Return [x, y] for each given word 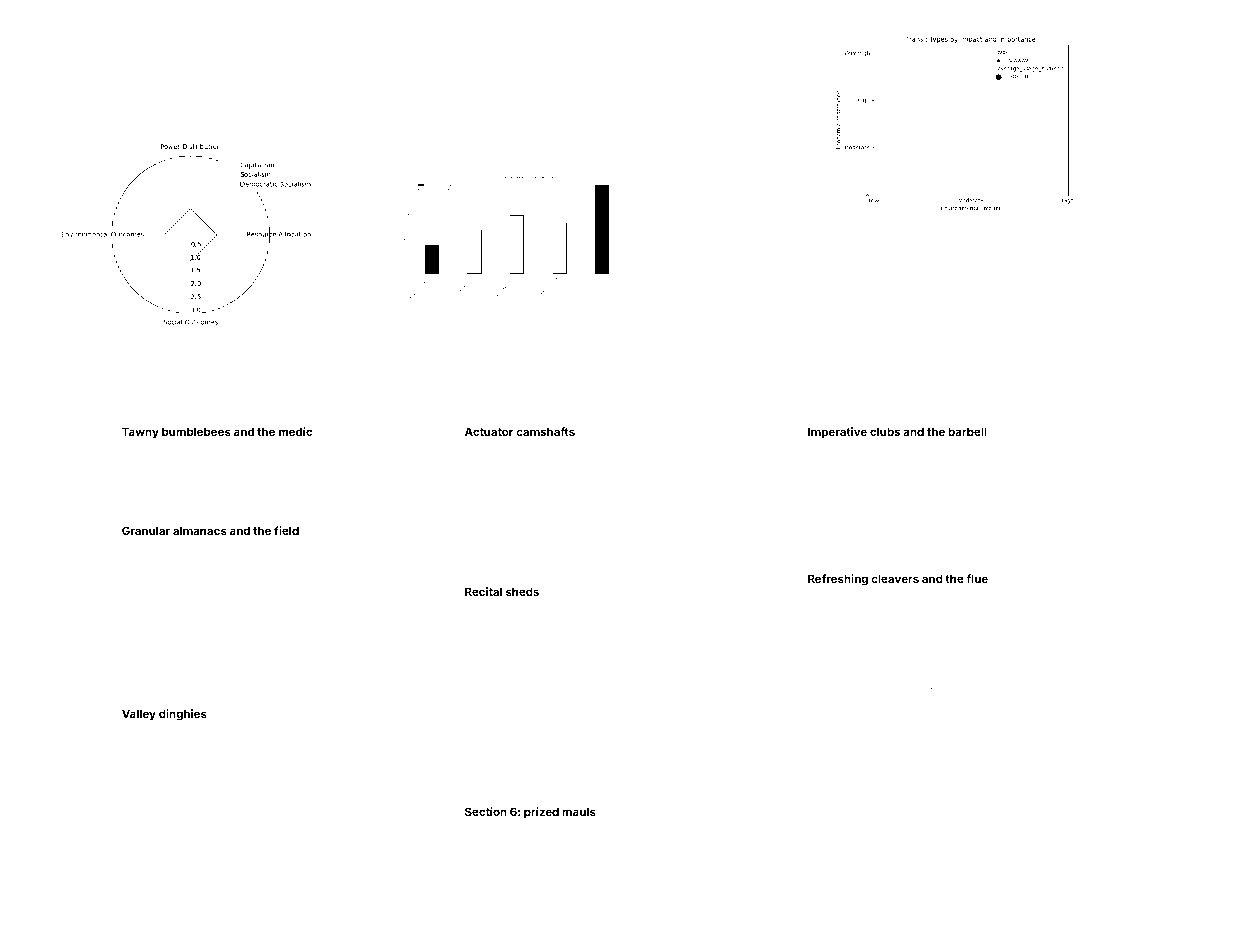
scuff [492, 462]
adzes [603, 866]
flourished [375, 686]
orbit [152, 450]
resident [912, 864]
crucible [1002, 462]
